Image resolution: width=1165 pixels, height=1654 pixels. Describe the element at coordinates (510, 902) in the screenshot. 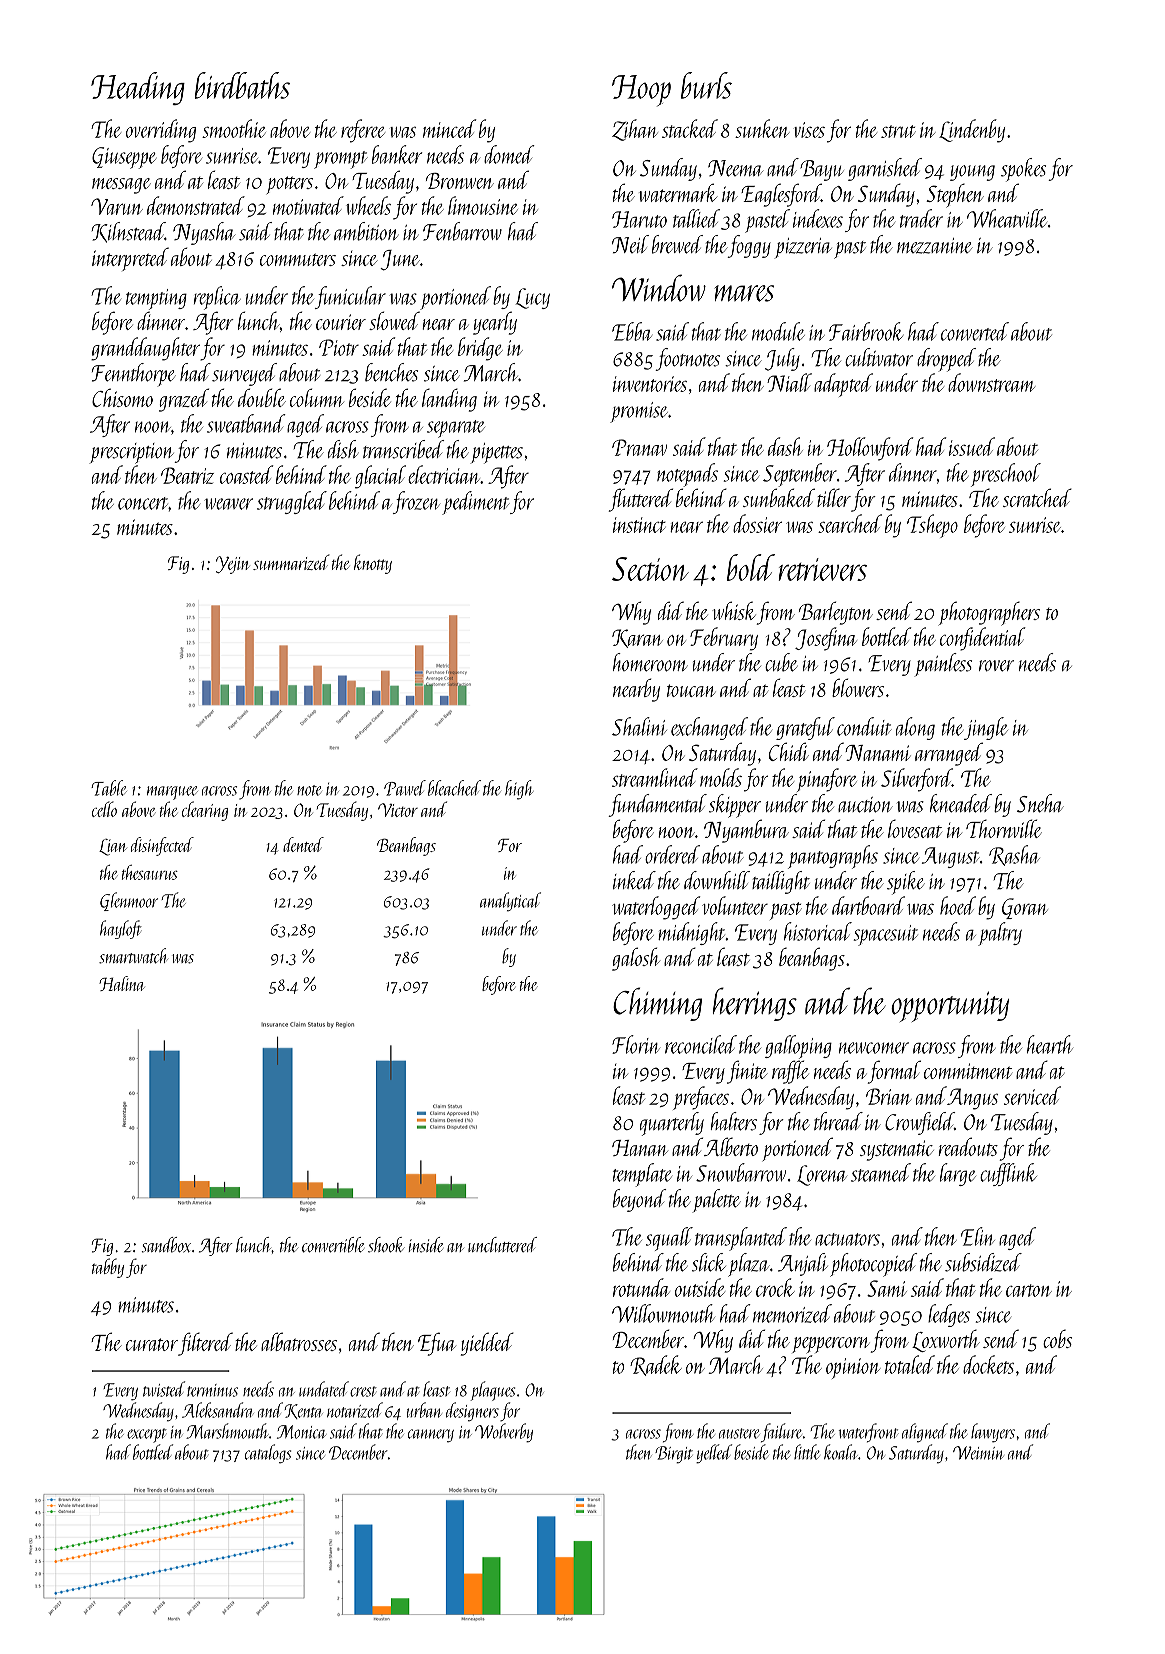

I see `analytical` at that location.
